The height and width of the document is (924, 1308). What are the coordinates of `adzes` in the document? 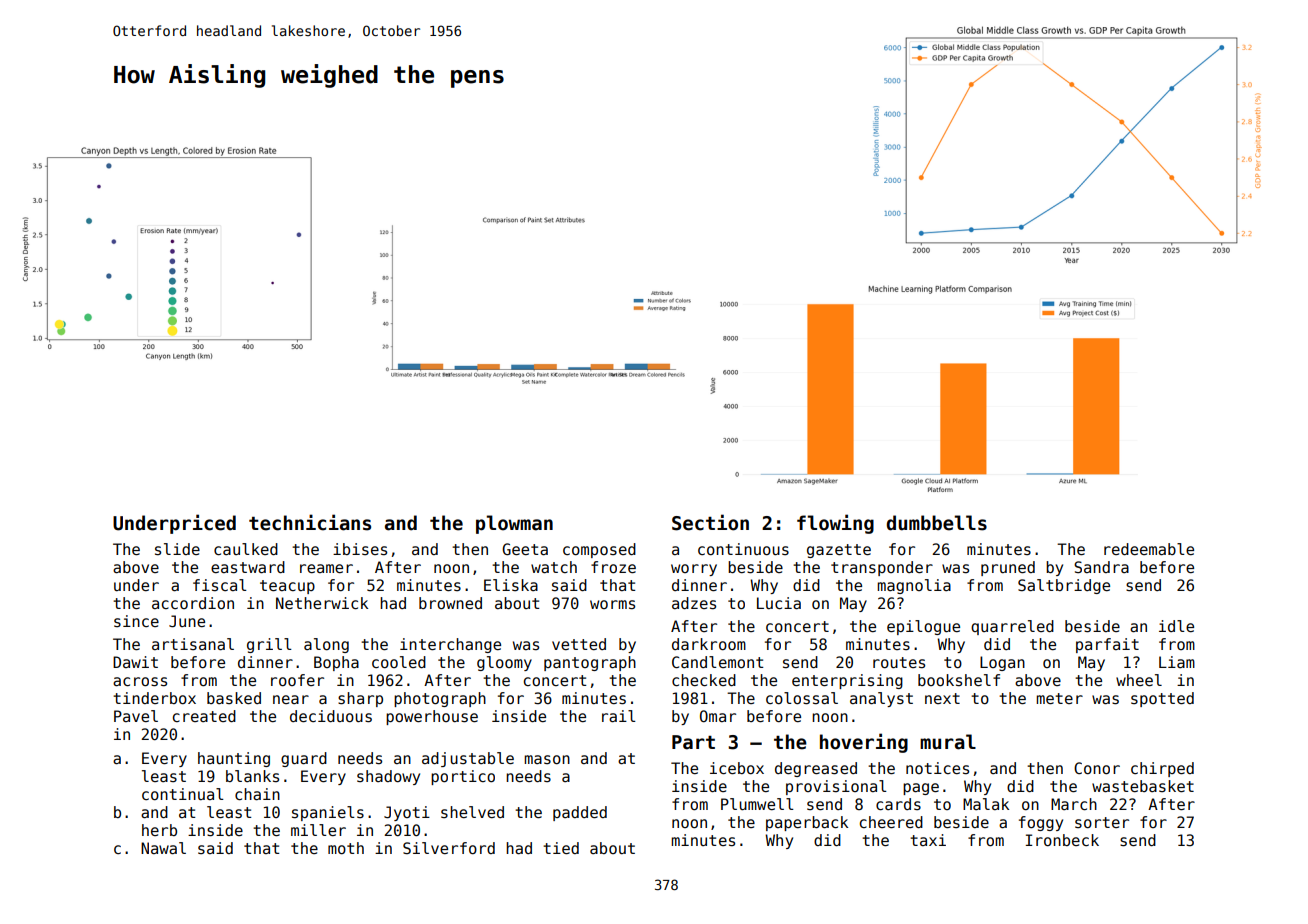 It's located at (694, 603).
